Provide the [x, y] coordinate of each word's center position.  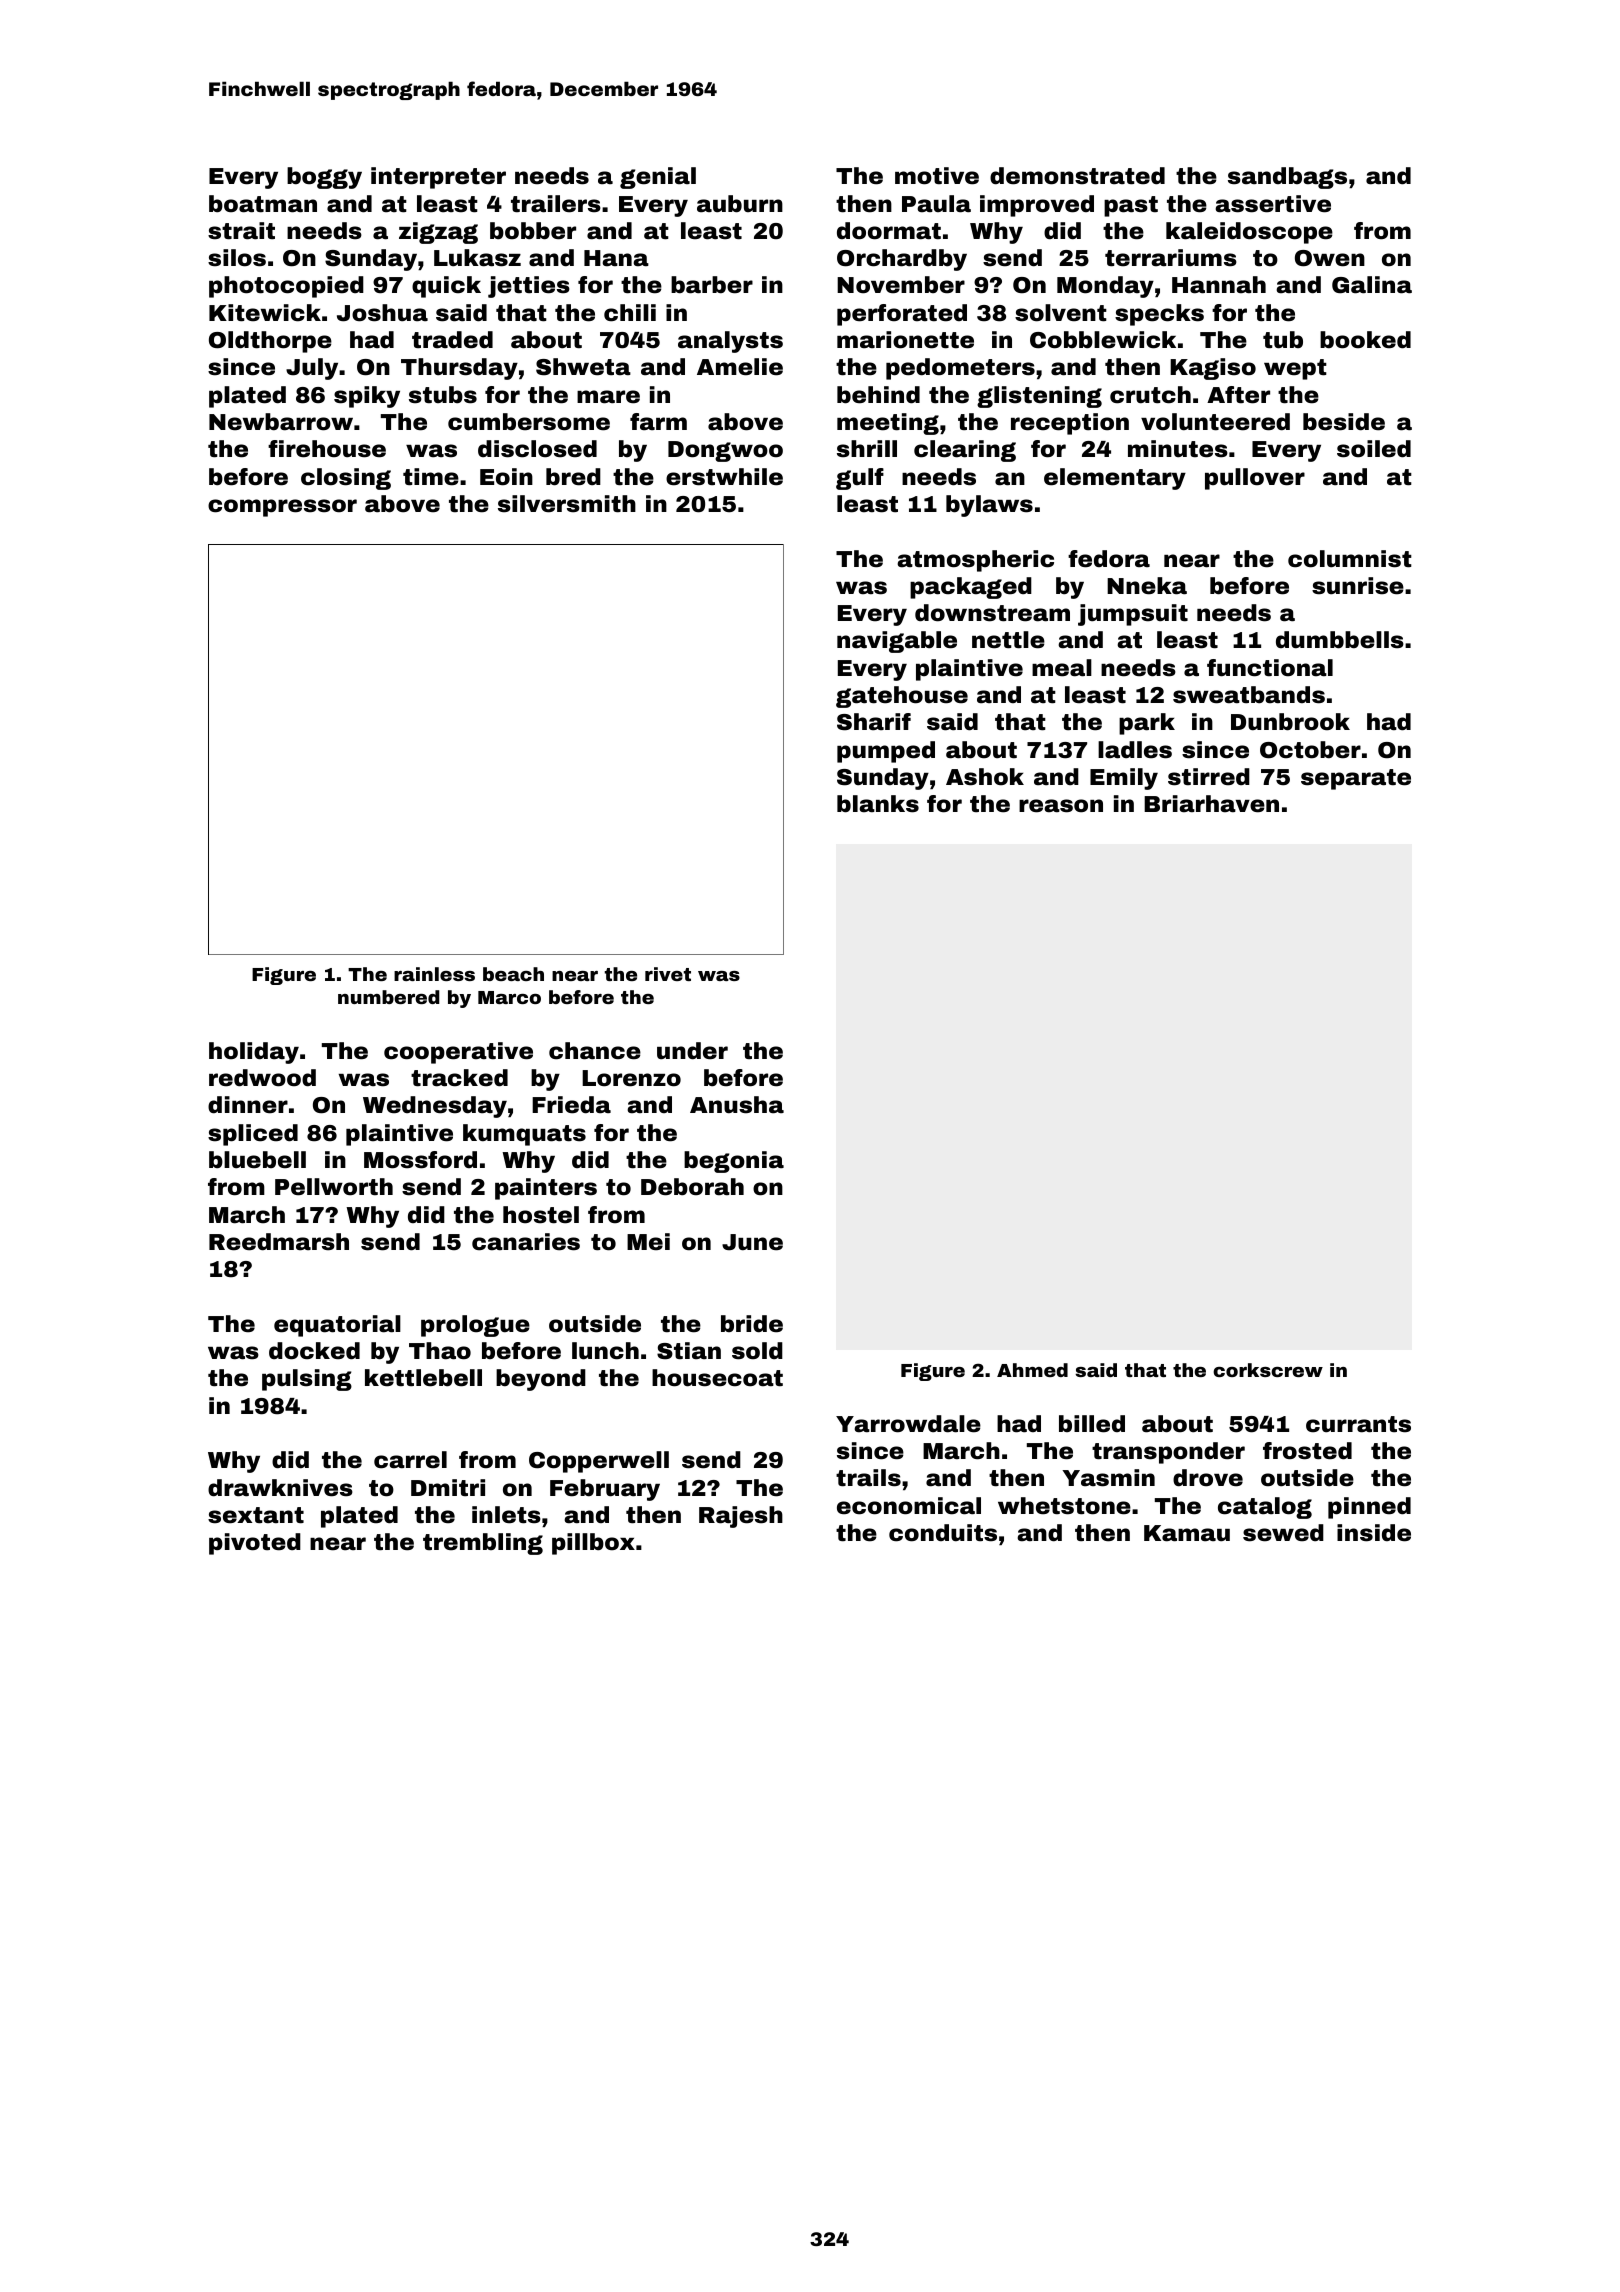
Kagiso [1213, 369]
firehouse [327, 449]
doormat [889, 231]
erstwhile [724, 477]
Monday [1105, 287]
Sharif [874, 722]
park [1147, 724]
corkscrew [1268, 1370]
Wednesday [435, 1107]
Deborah [692, 1187]
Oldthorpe [270, 342]
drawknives [280, 1488]
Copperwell [599, 1462]
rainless [434, 974]
